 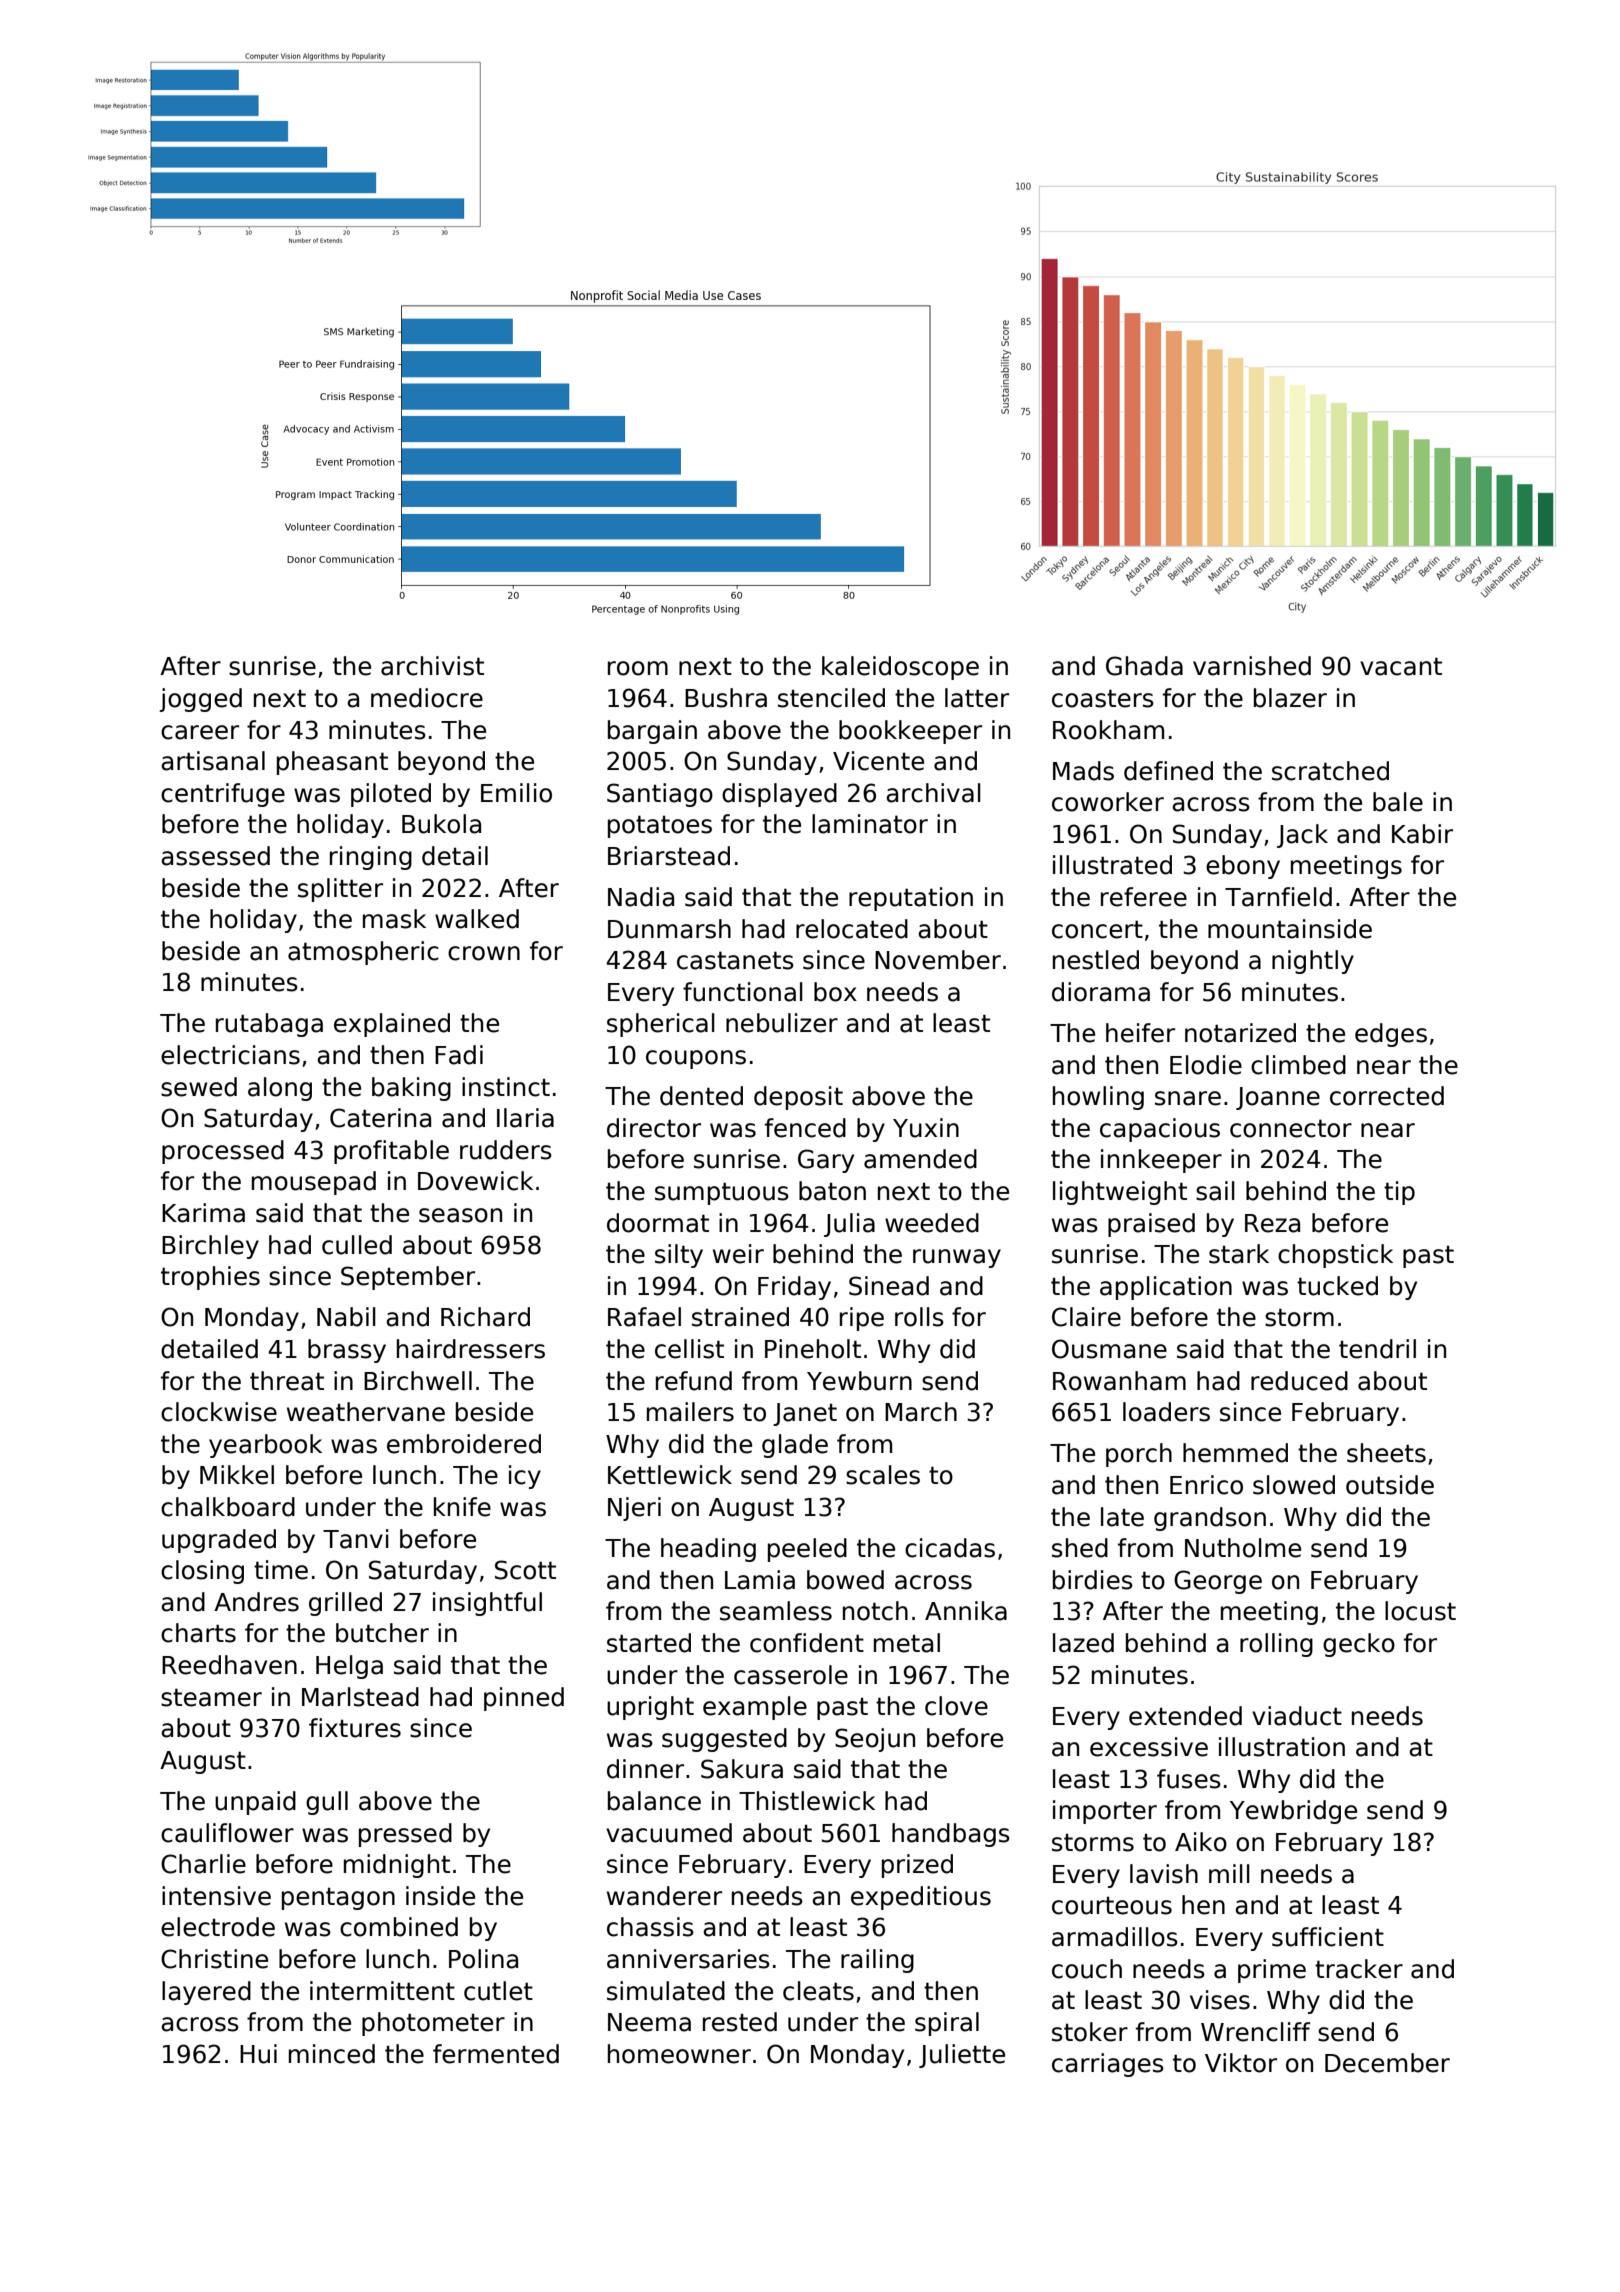 I want to click on Yuxin, so click(x=926, y=1128).
